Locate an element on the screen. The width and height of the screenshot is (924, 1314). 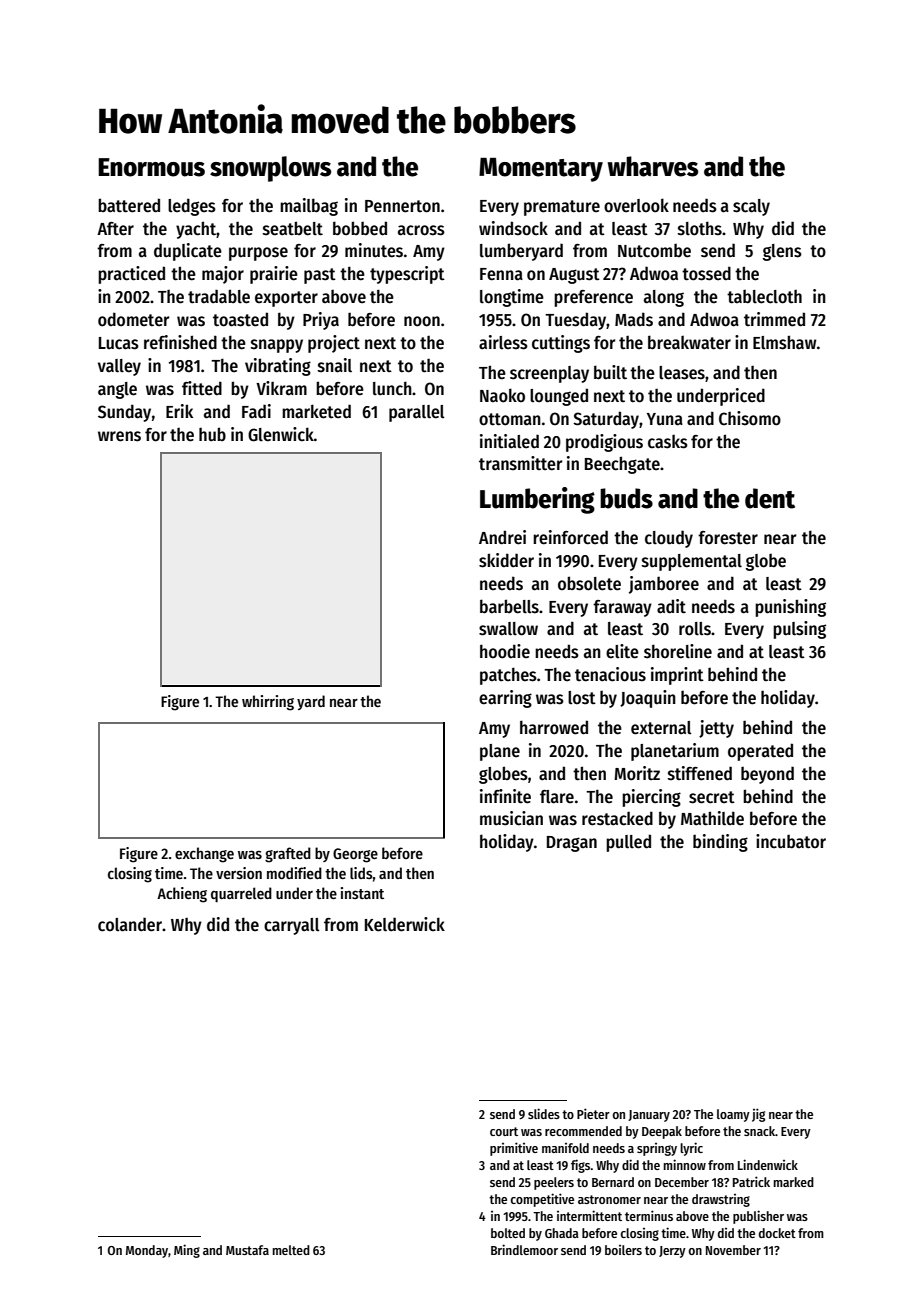
battered is located at coordinates (129, 205).
